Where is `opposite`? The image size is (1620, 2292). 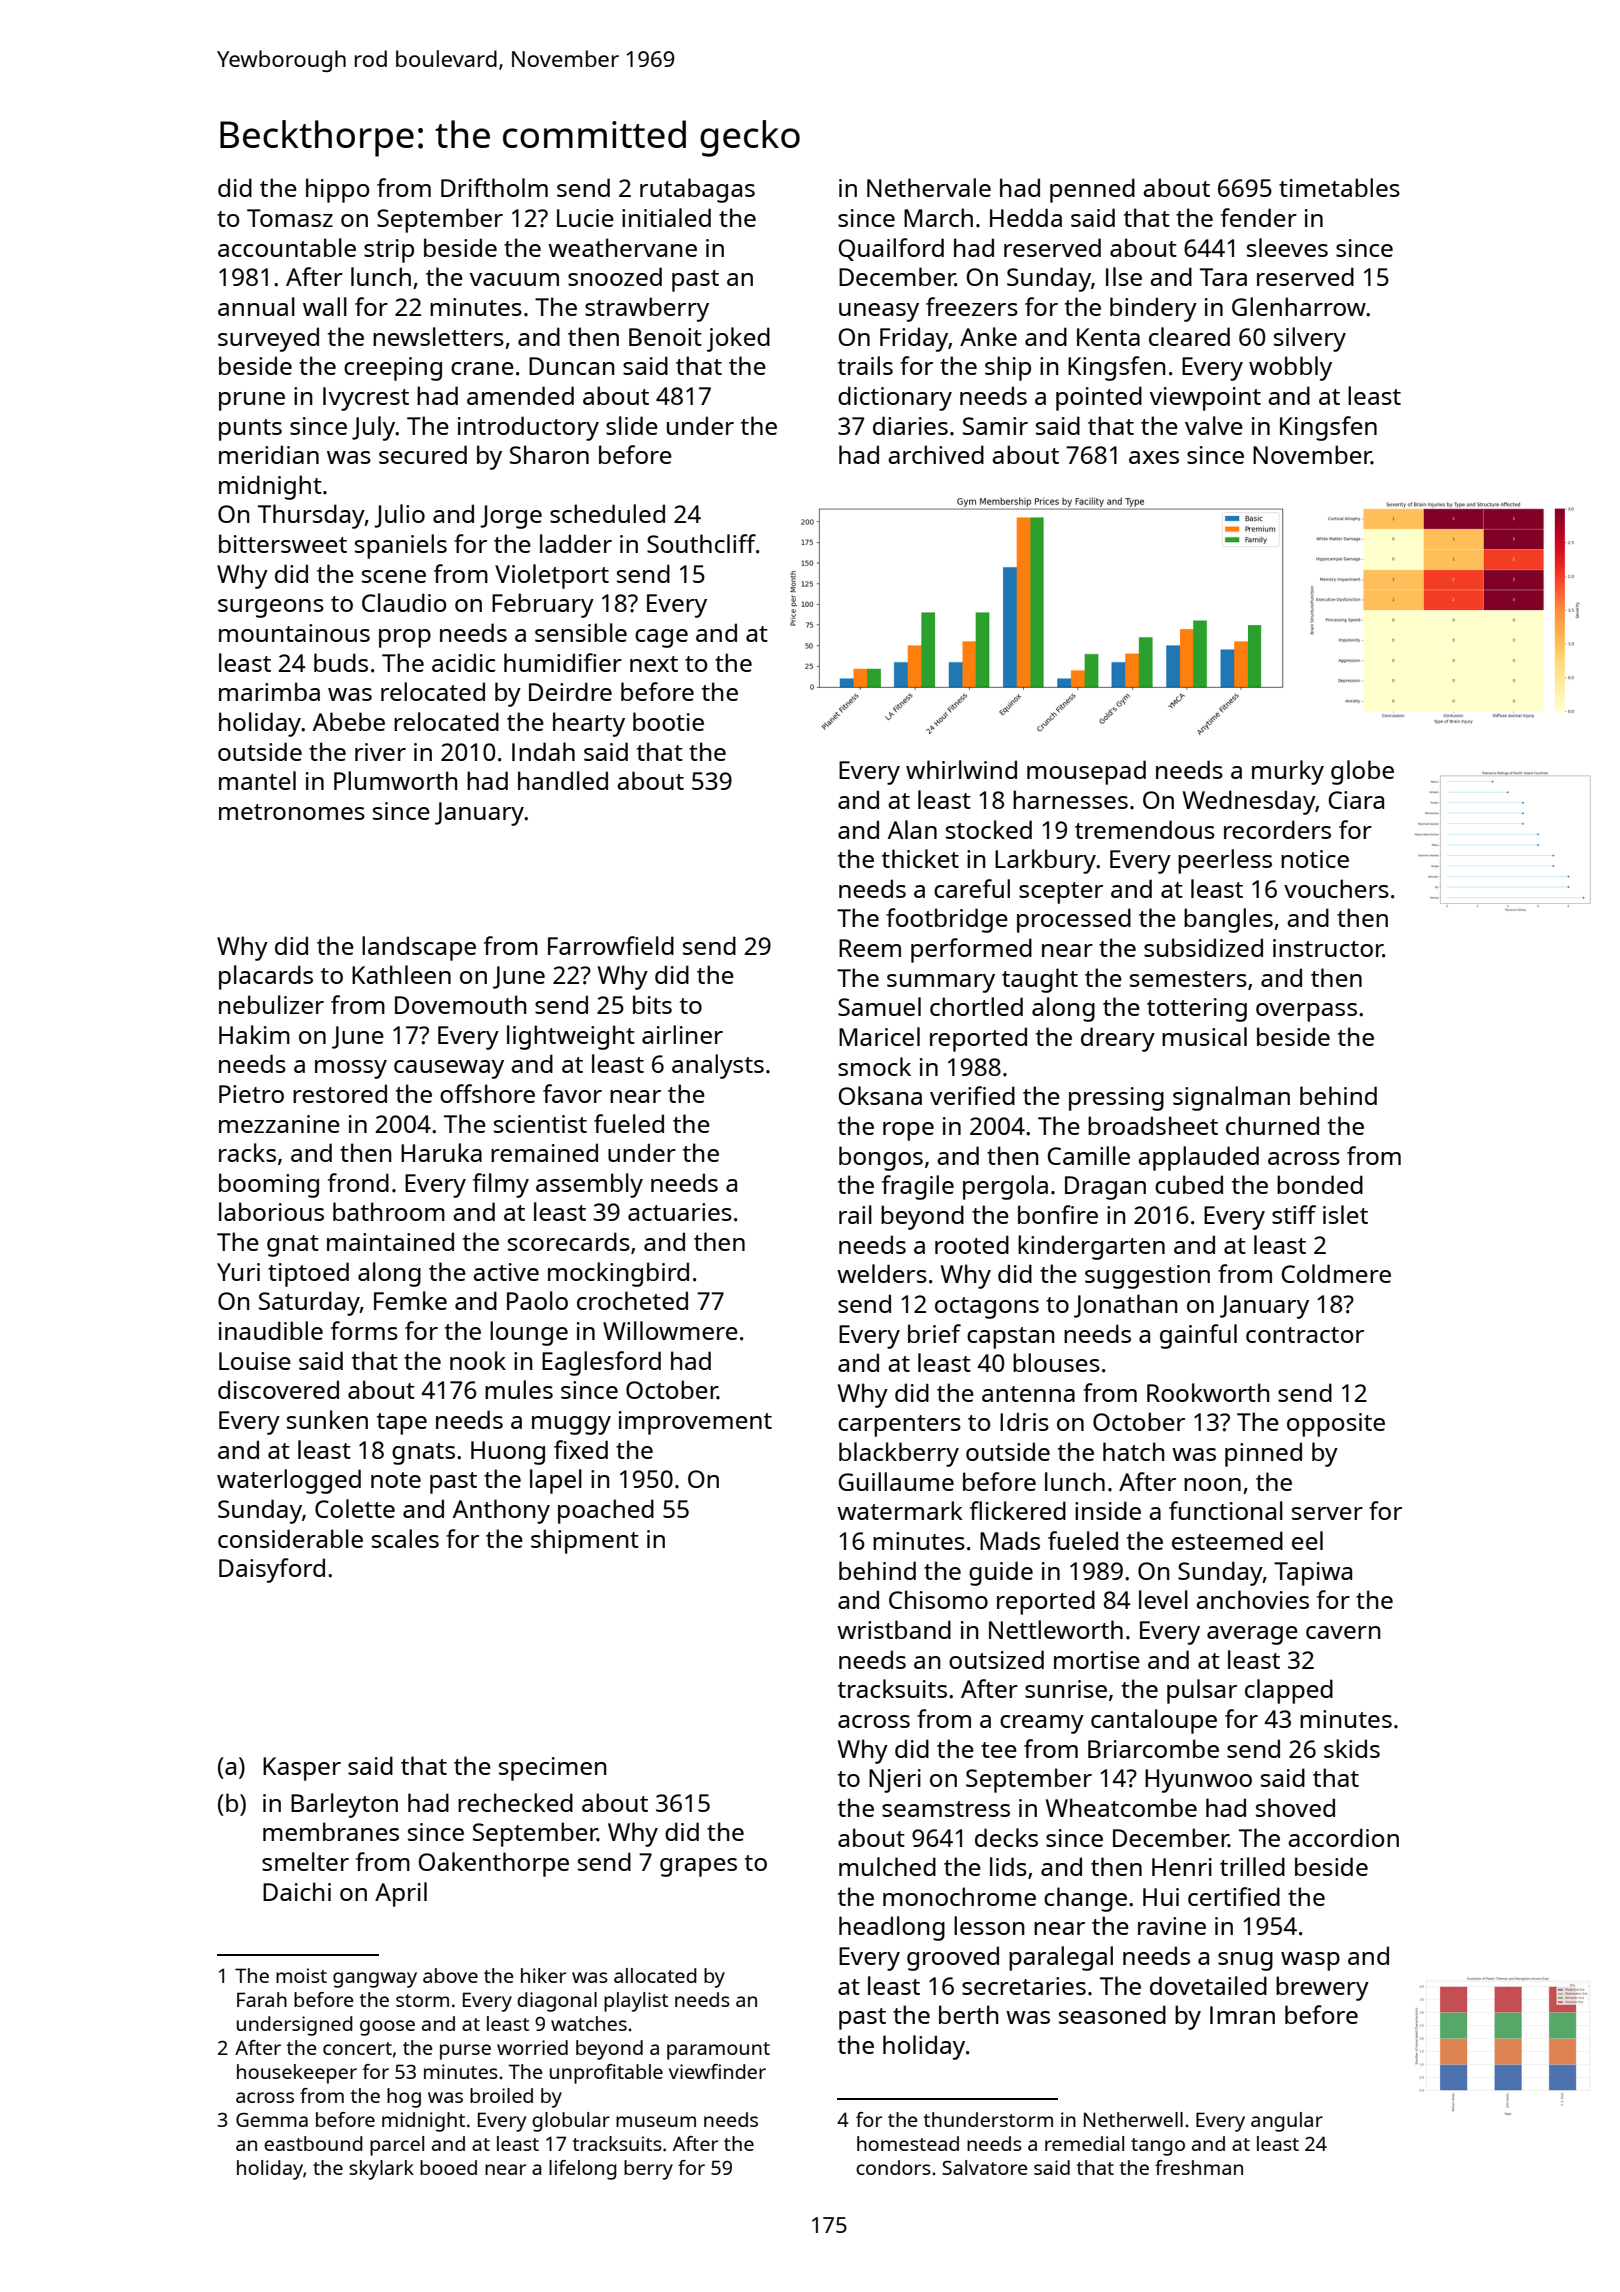 opposite is located at coordinates (1336, 1425).
